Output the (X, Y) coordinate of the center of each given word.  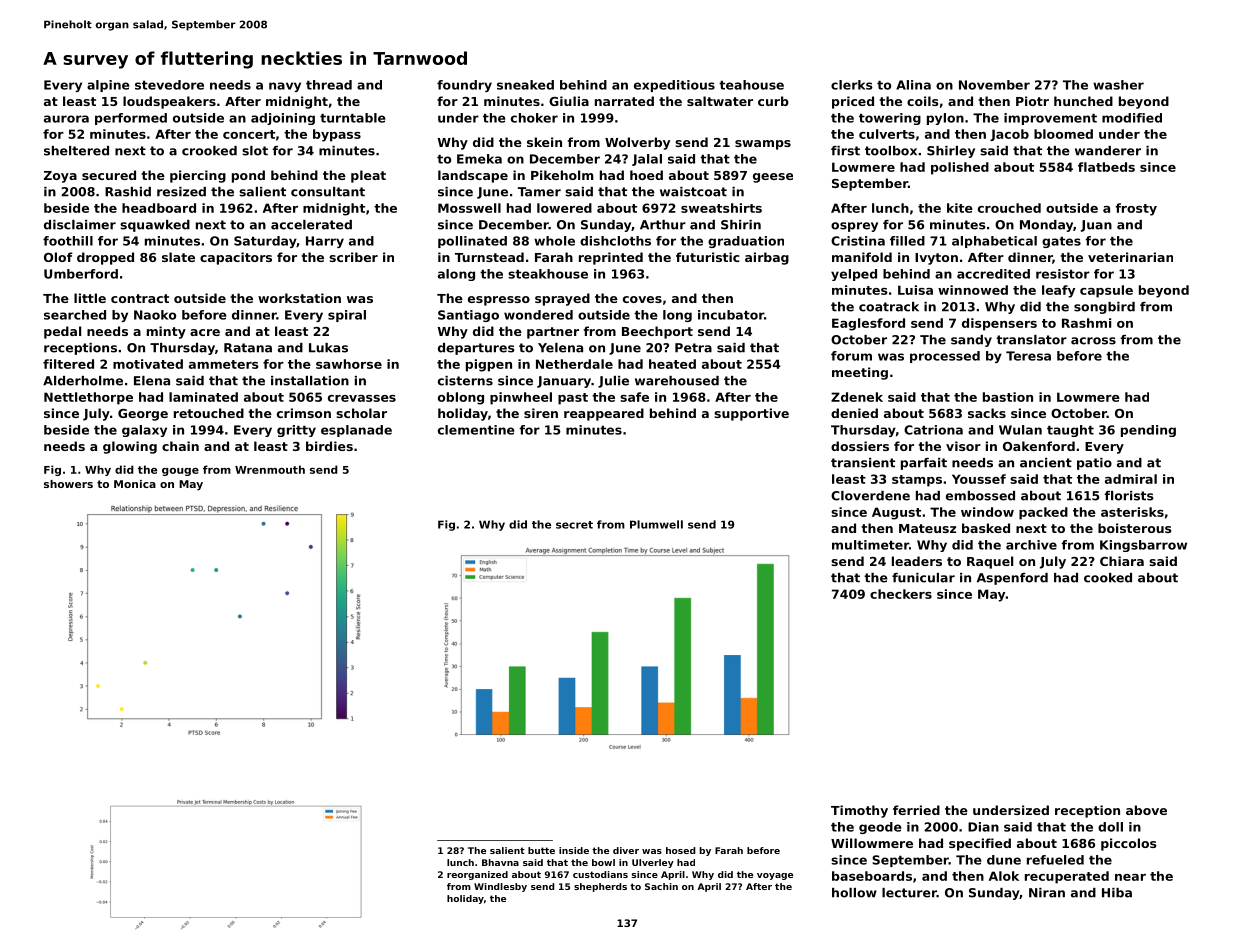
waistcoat (693, 192)
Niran (1047, 893)
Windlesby (500, 887)
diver (626, 850)
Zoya (60, 177)
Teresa (1028, 356)
